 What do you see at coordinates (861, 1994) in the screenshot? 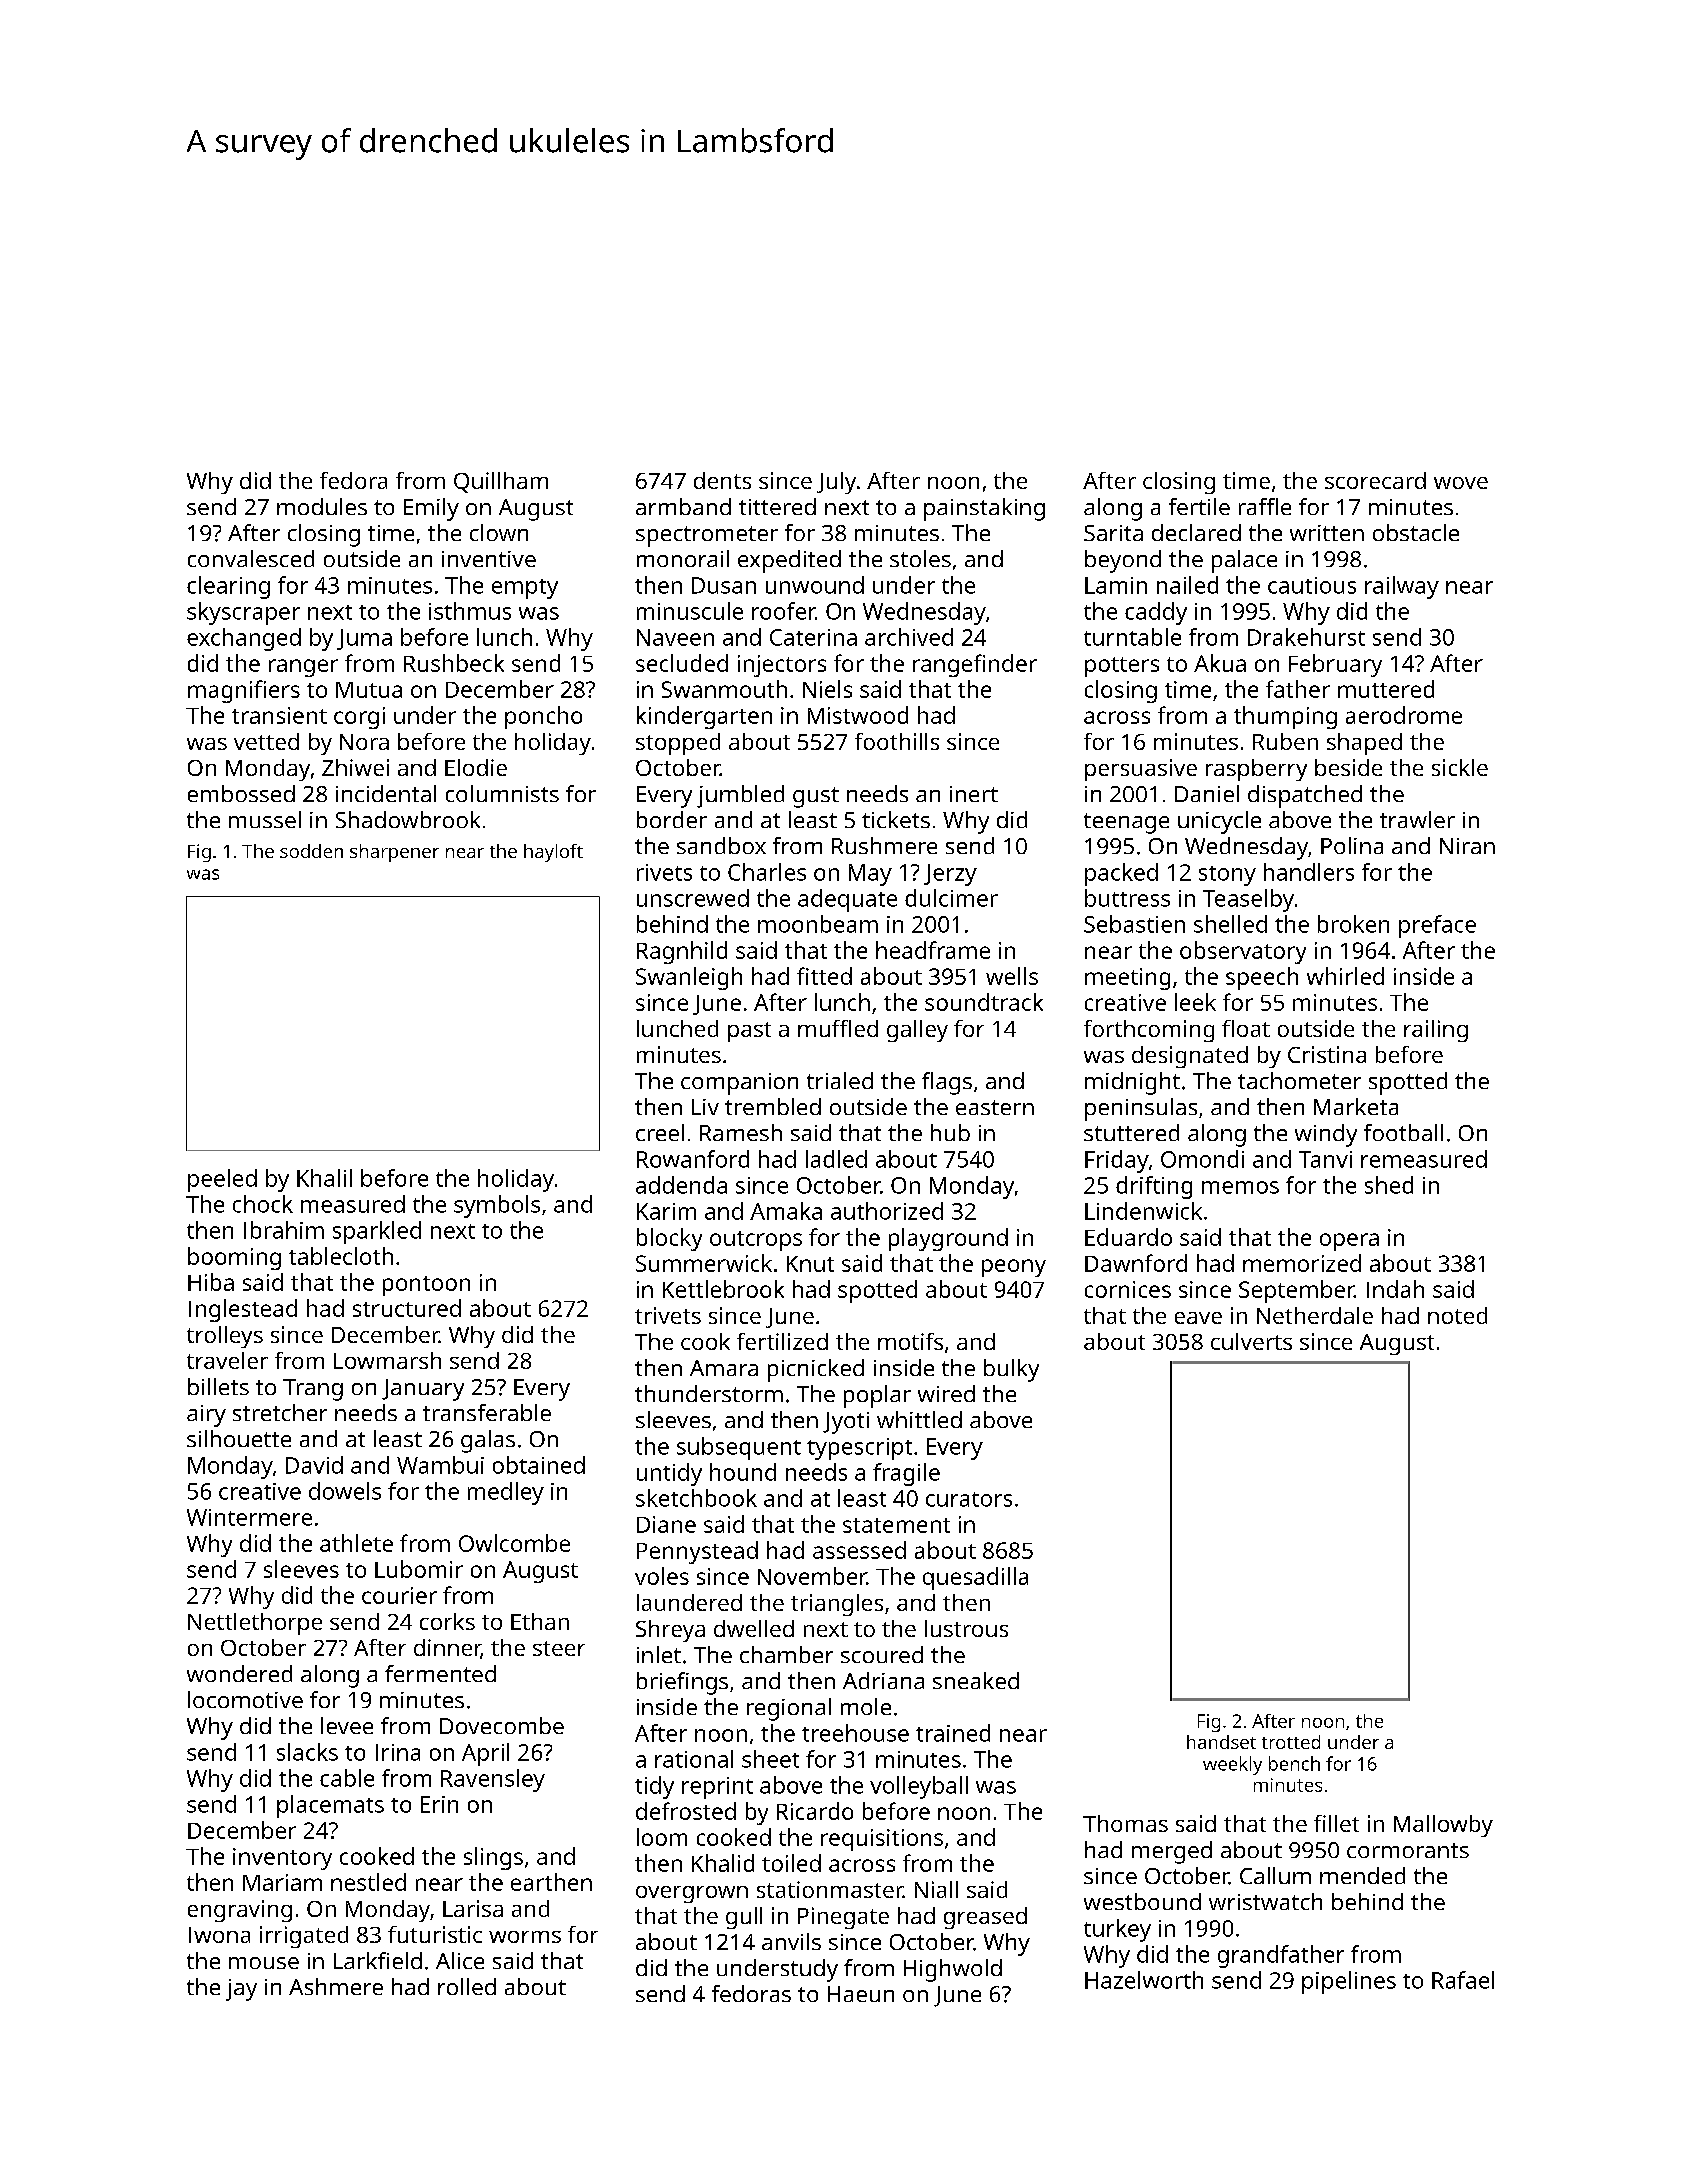
I see `Haeun` at bounding box center [861, 1994].
